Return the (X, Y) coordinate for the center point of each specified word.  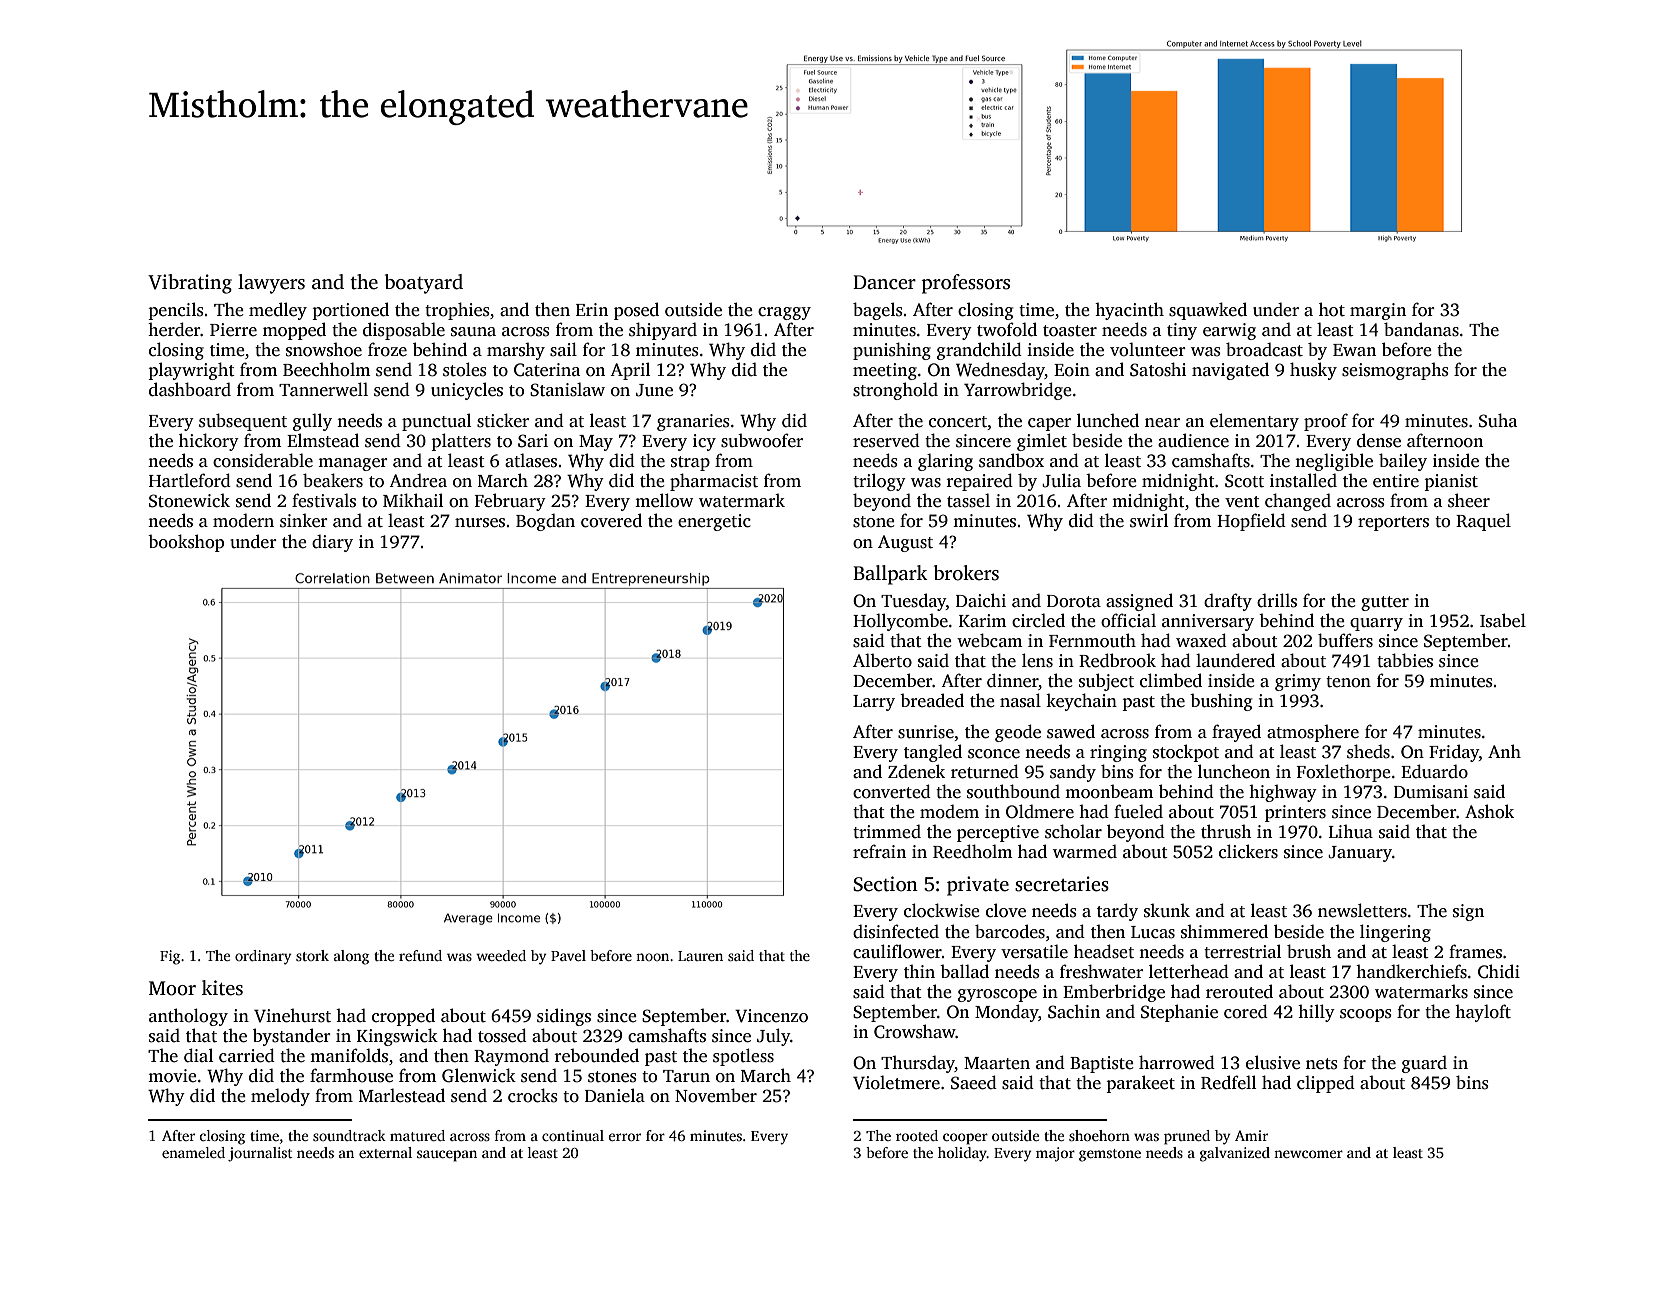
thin (919, 972)
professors (966, 284)
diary (332, 543)
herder (174, 329)
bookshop (186, 543)
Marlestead (402, 1095)
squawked (1208, 311)
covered (611, 520)
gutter (1385, 603)
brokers (966, 573)
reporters (1393, 523)
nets (1322, 1064)
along (351, 957)
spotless (743, 1057)
